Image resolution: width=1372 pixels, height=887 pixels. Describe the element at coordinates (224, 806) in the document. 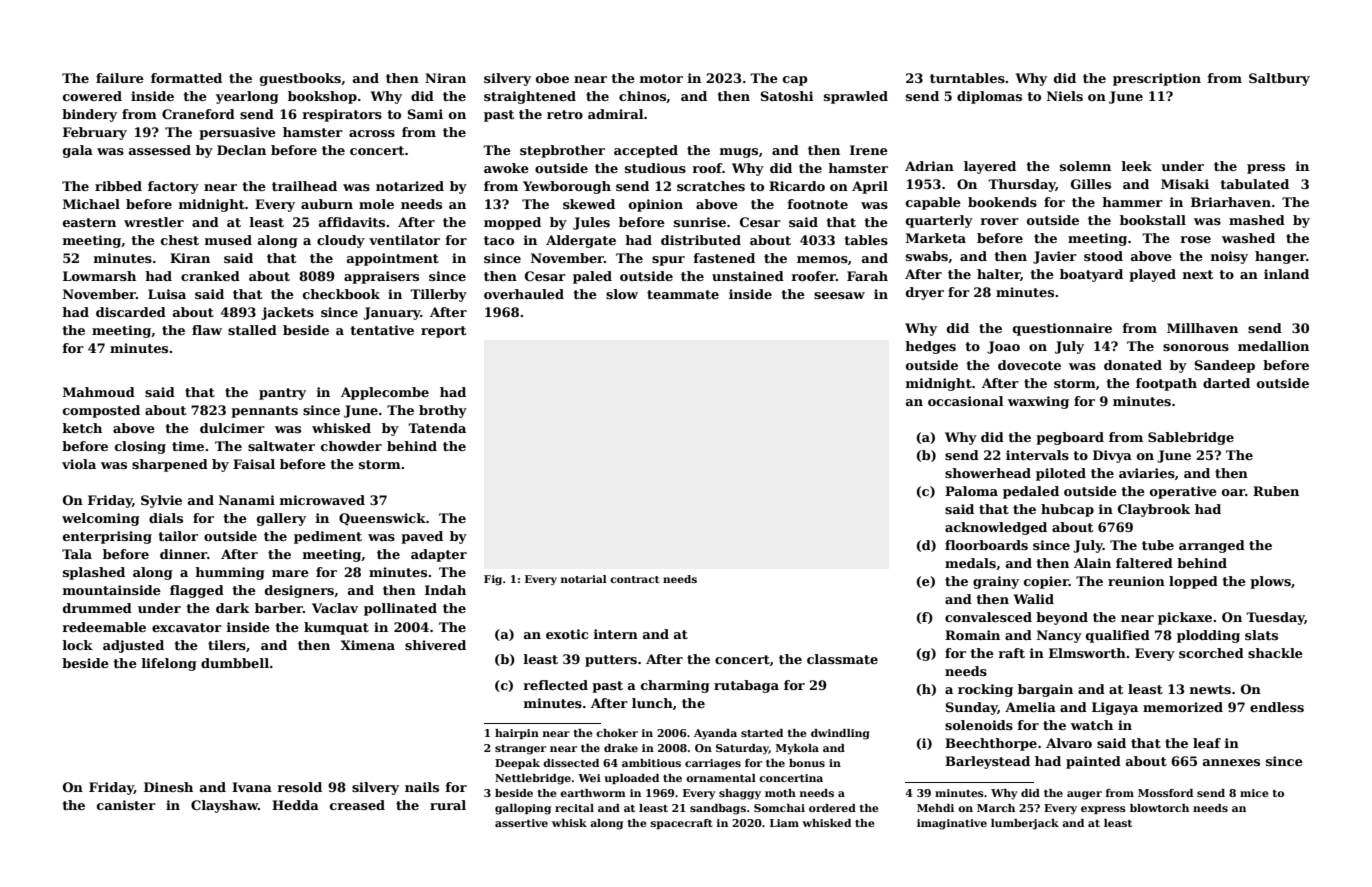

I see `Clayshaw` at that location.
